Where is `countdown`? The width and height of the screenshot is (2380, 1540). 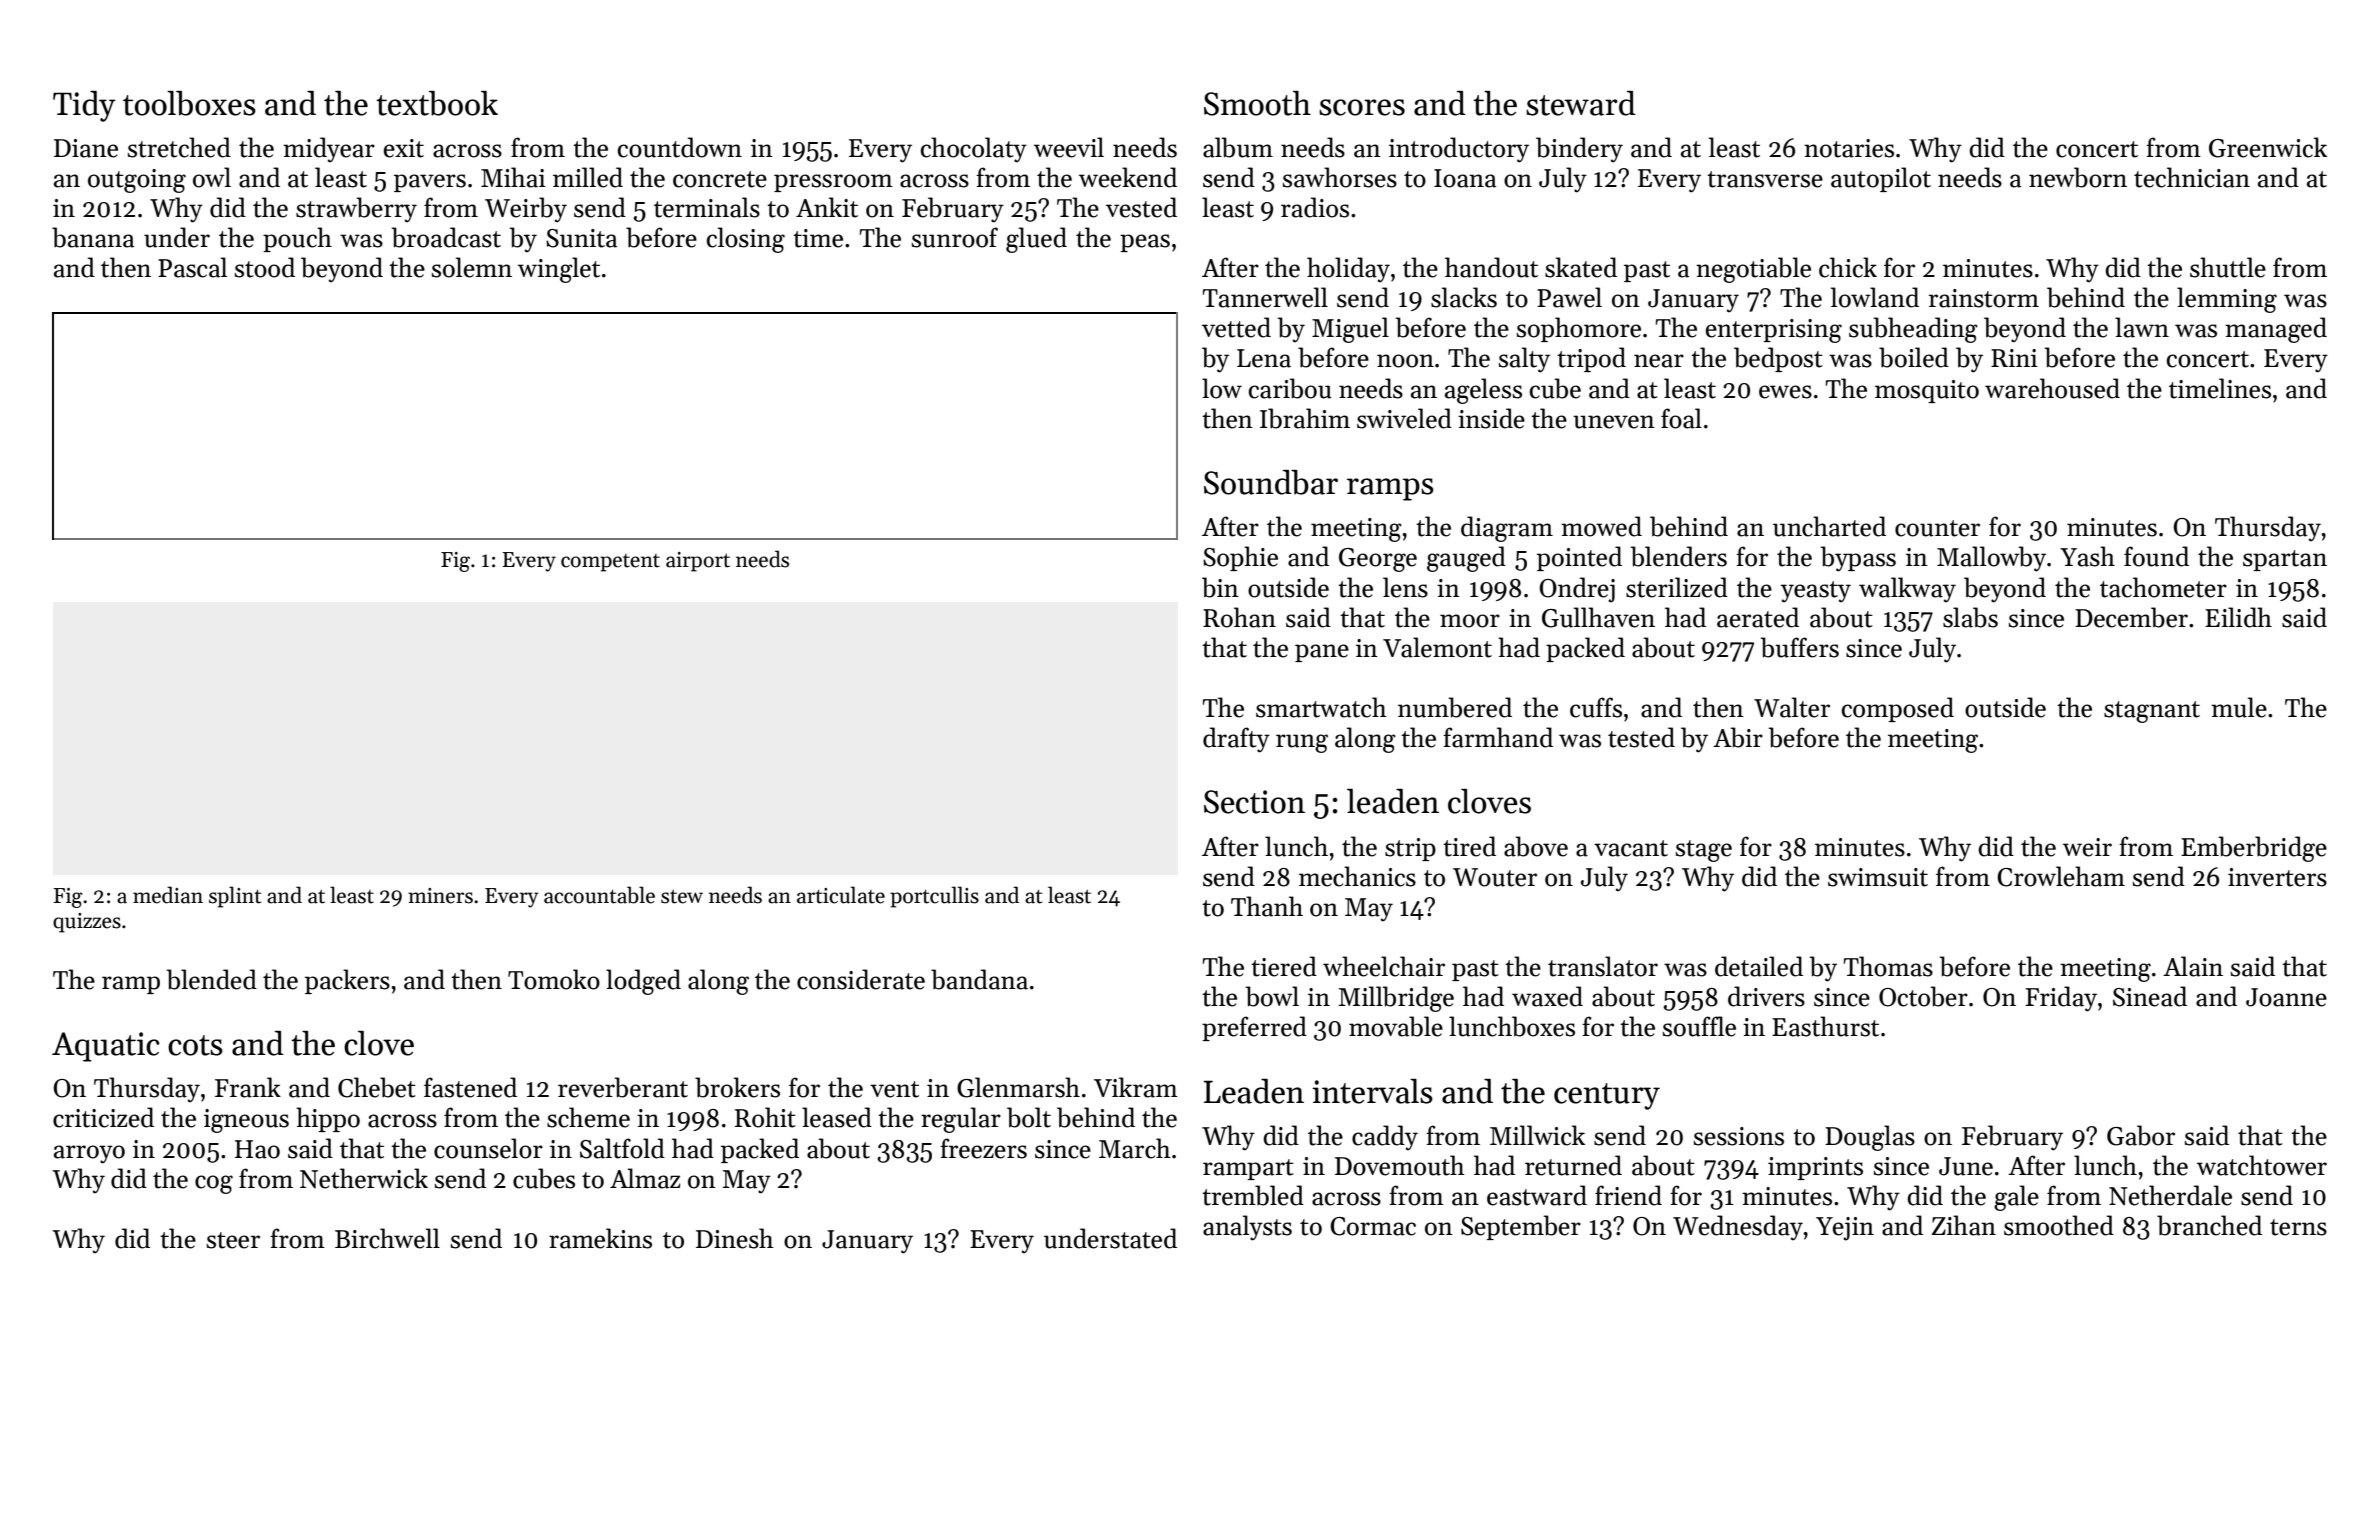 countdown is located at coordinates (680, 147).
